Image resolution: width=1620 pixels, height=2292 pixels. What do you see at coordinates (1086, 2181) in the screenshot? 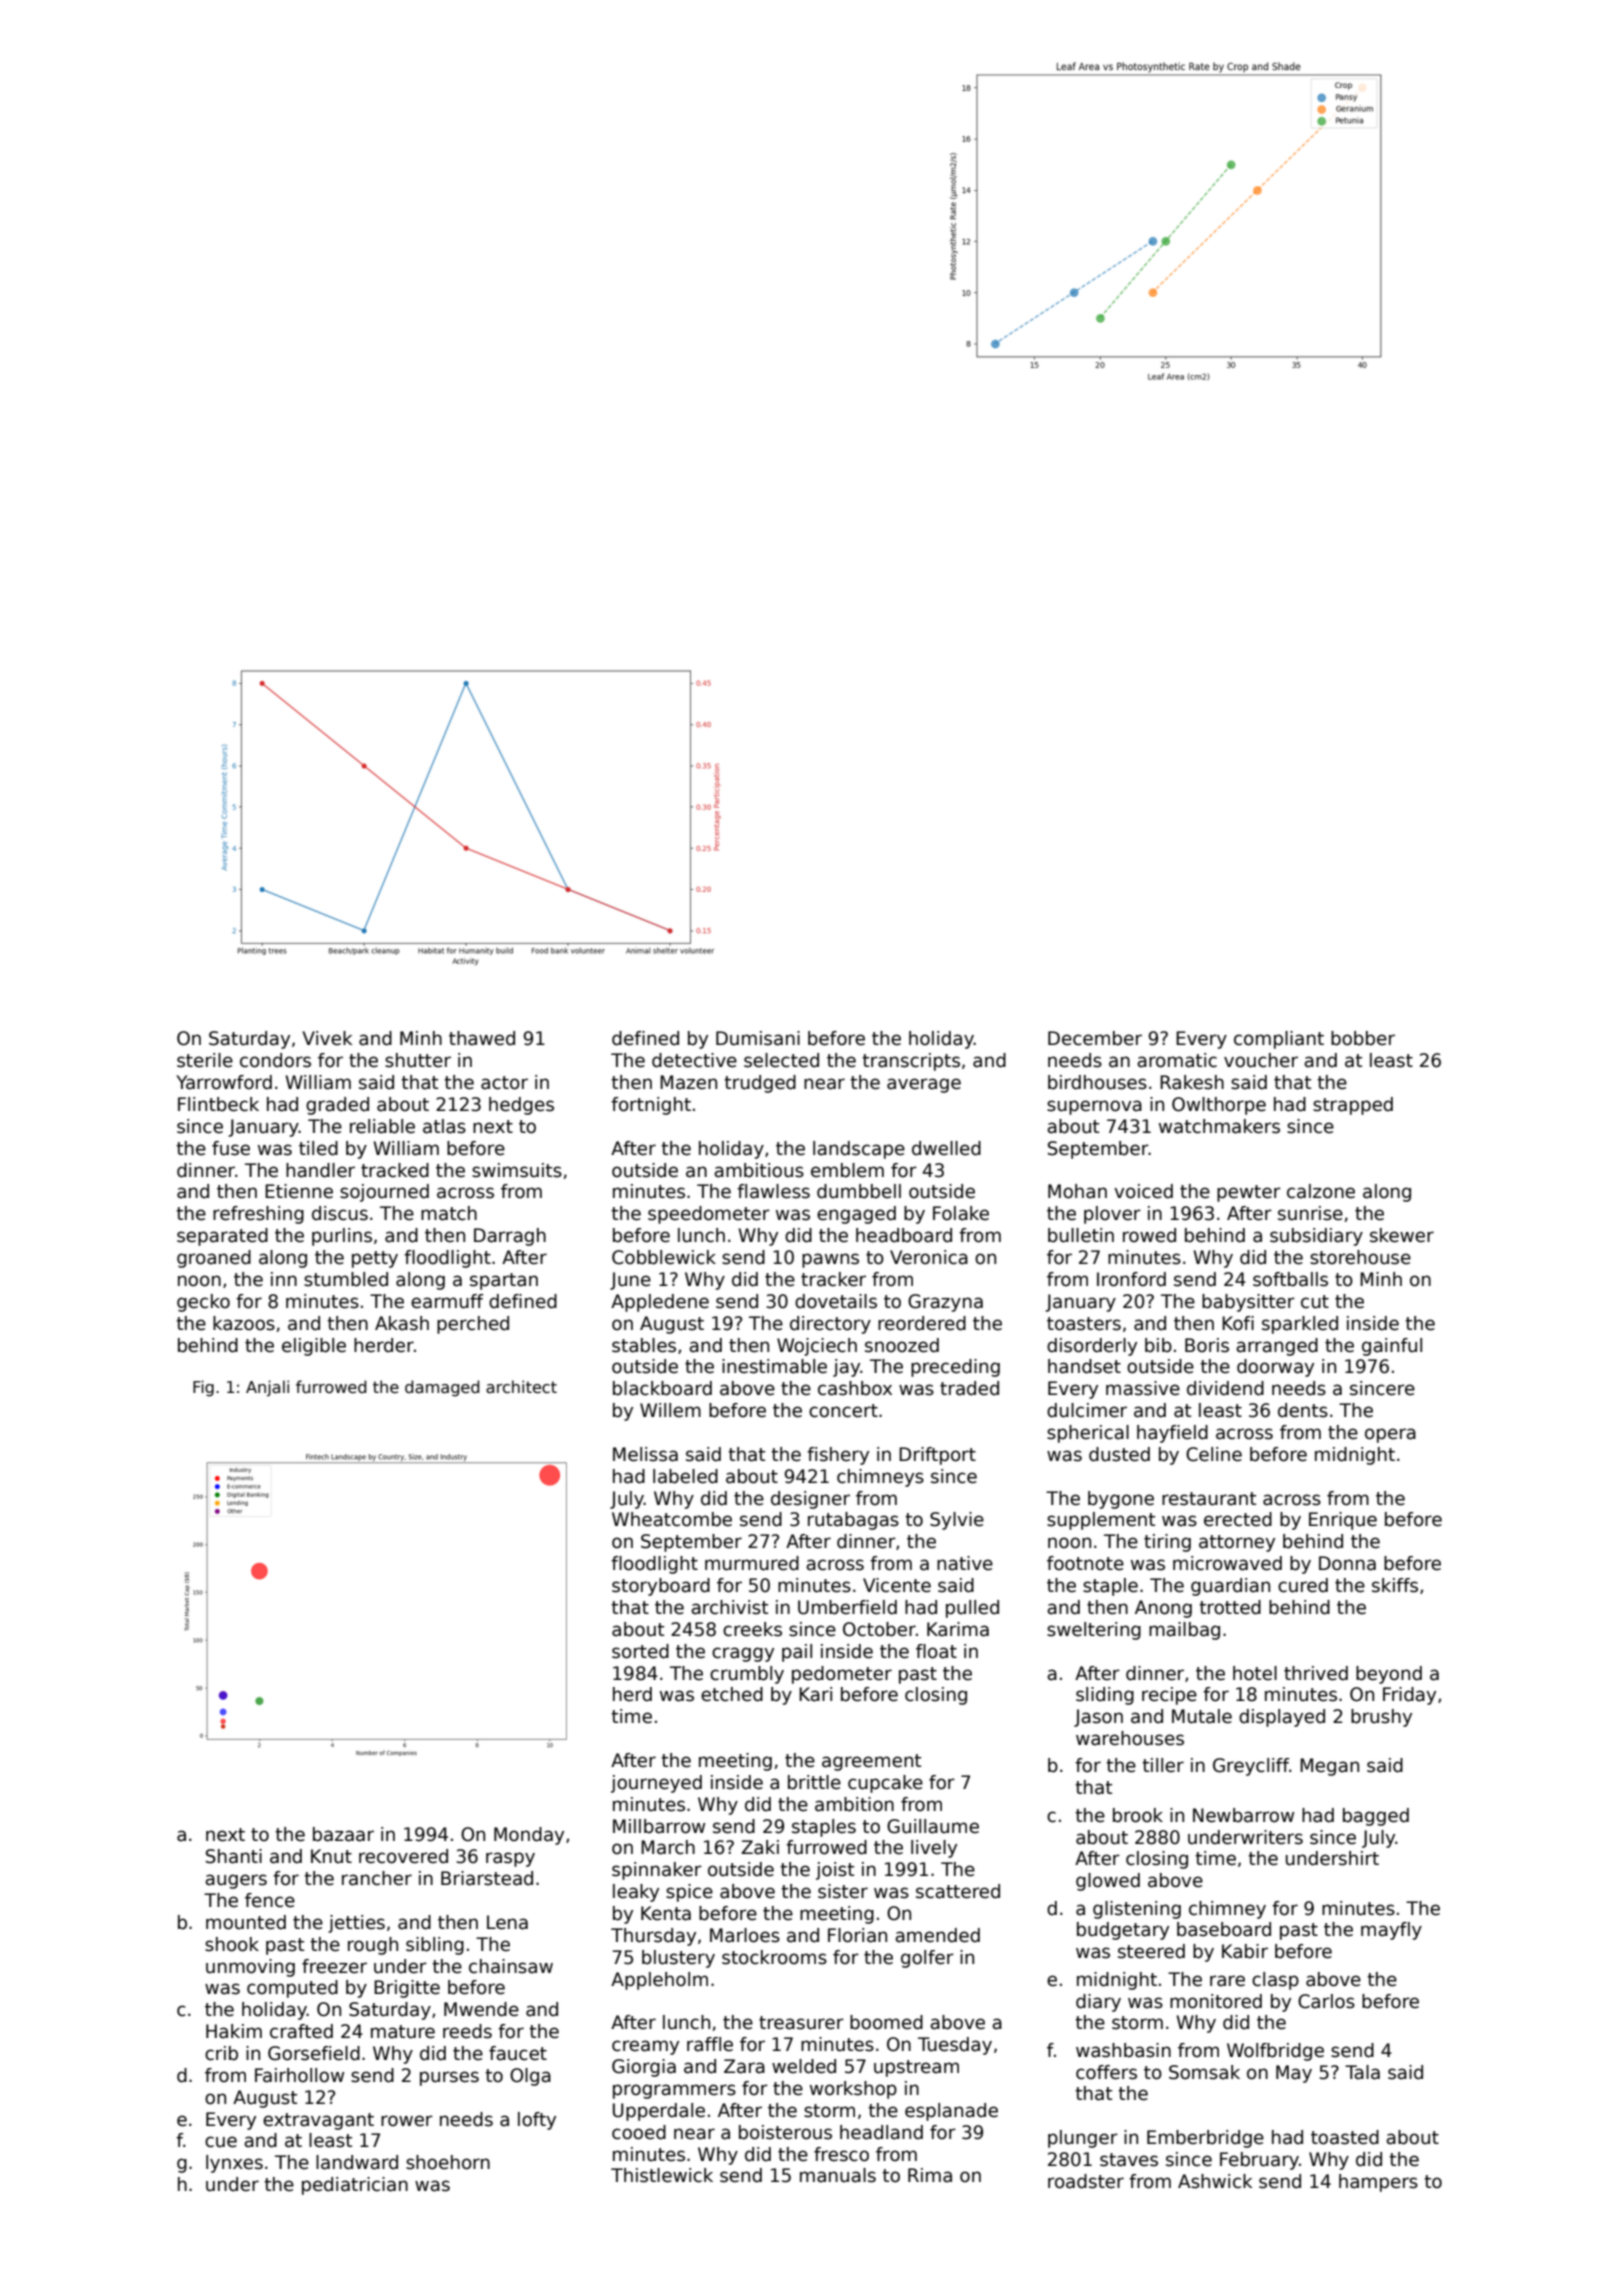
I see `roadster` at bounding box center [1086, 2181].
